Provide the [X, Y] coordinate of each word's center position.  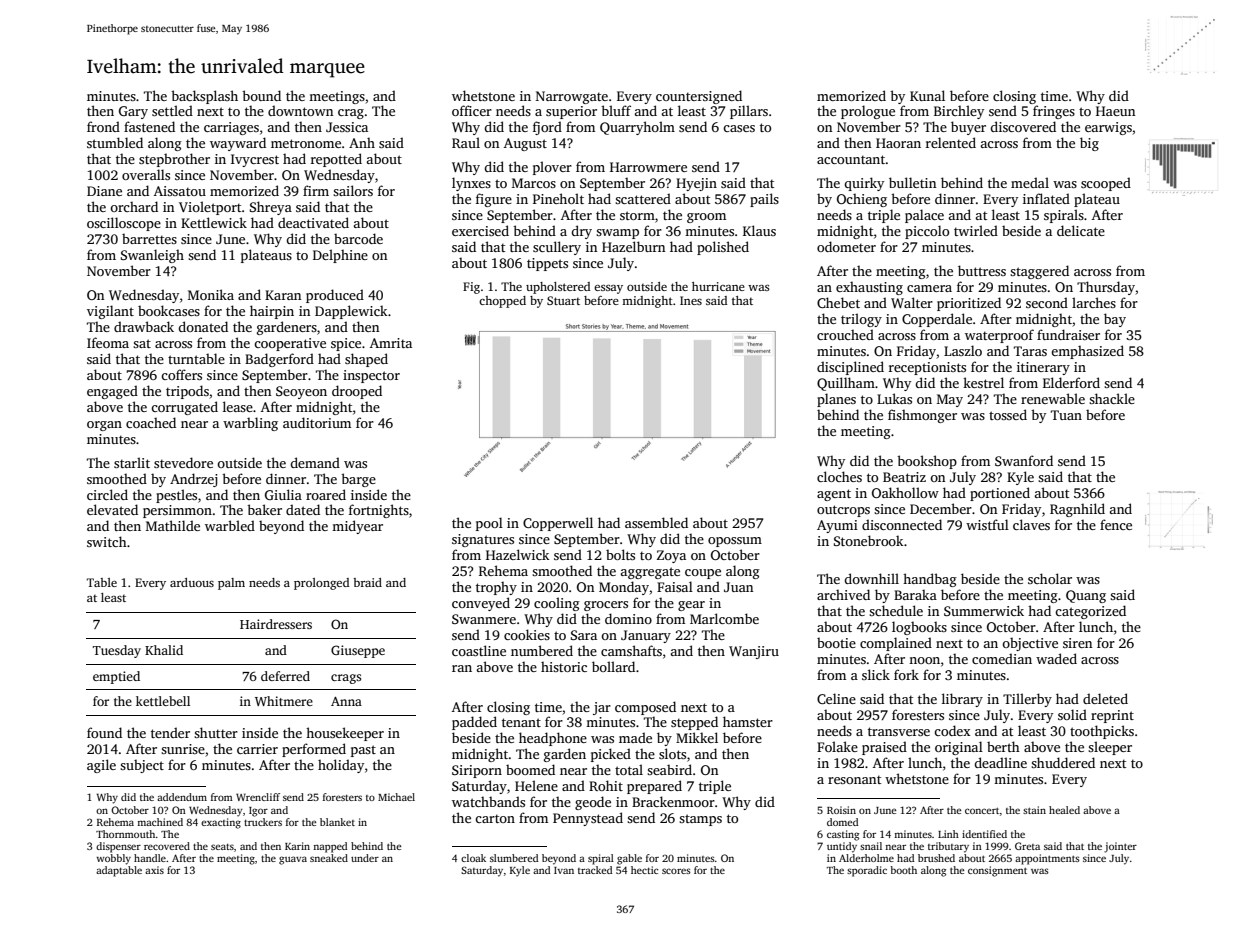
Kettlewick [214, 222]
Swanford [1024, 460]
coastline [479, 650]
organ [104, 426]
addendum [182, 797]
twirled [976, 230]
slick [876, 674]
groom [706, 218]
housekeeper [345, 734]
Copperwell [558, 524]
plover [552, 168]
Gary [133, 112]
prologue [868, 112]
